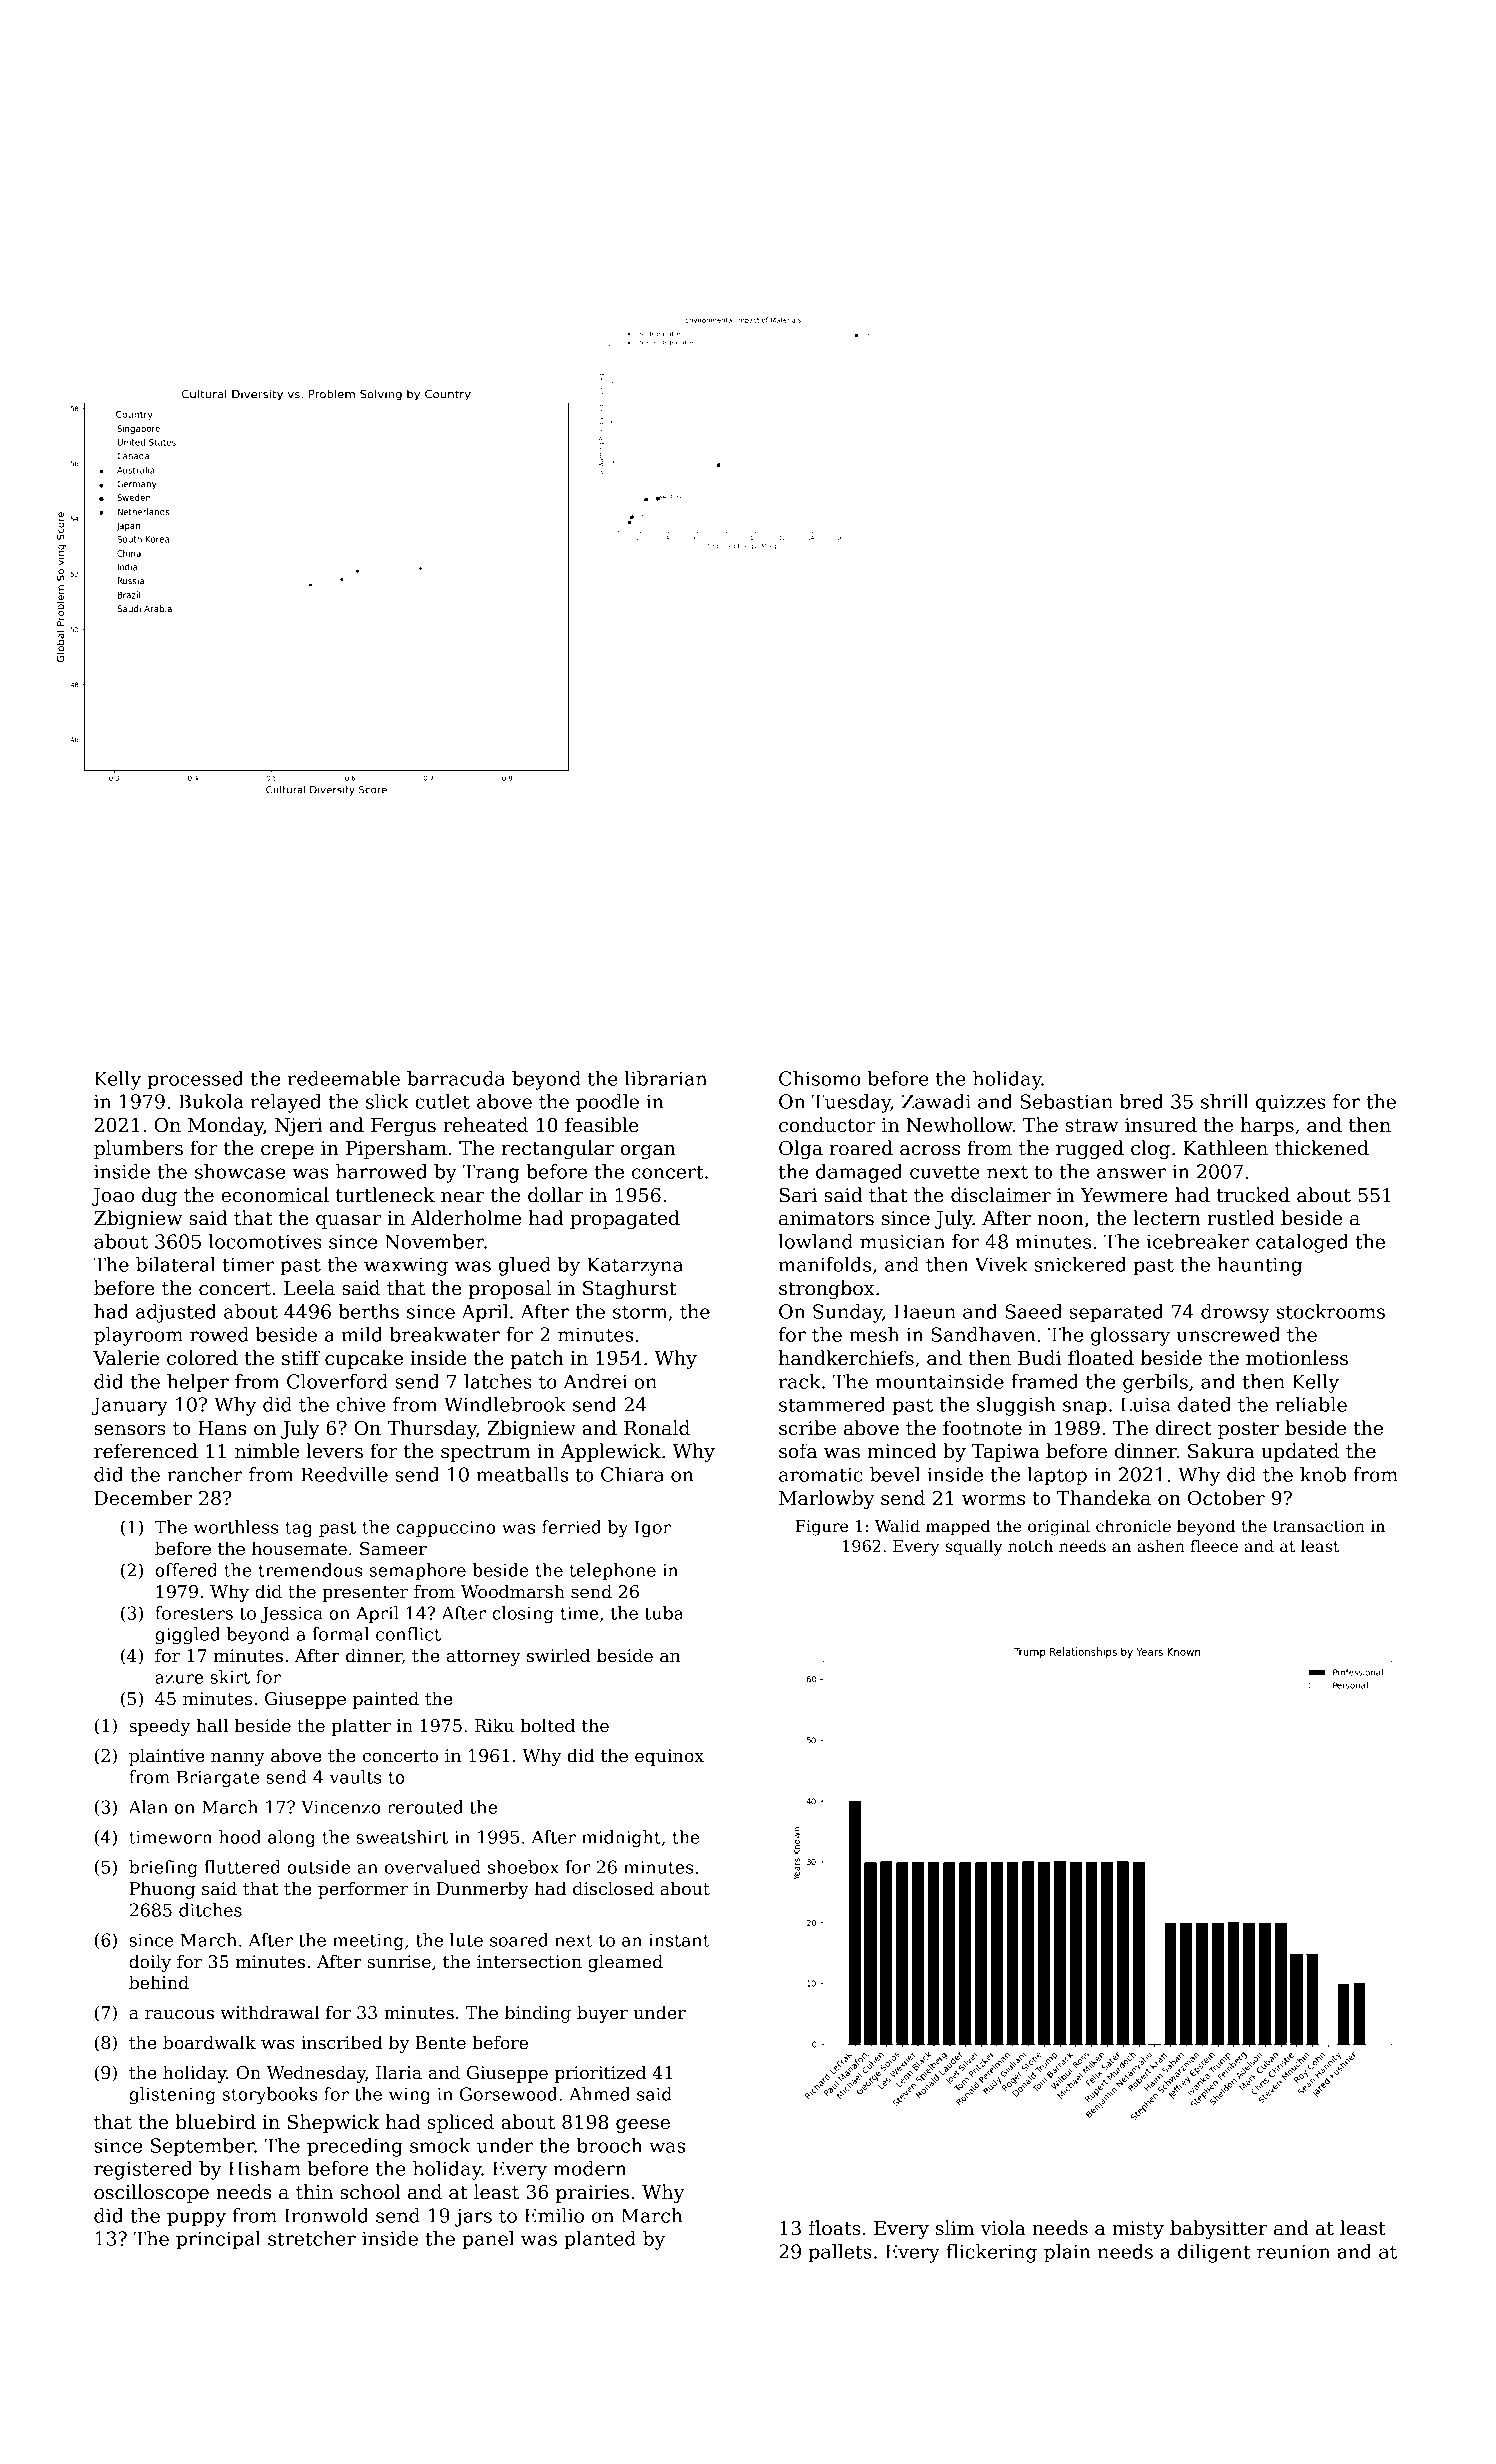  Describe the element at coordinates (611, 1452) in the page. I see `Applewick` at that location.
